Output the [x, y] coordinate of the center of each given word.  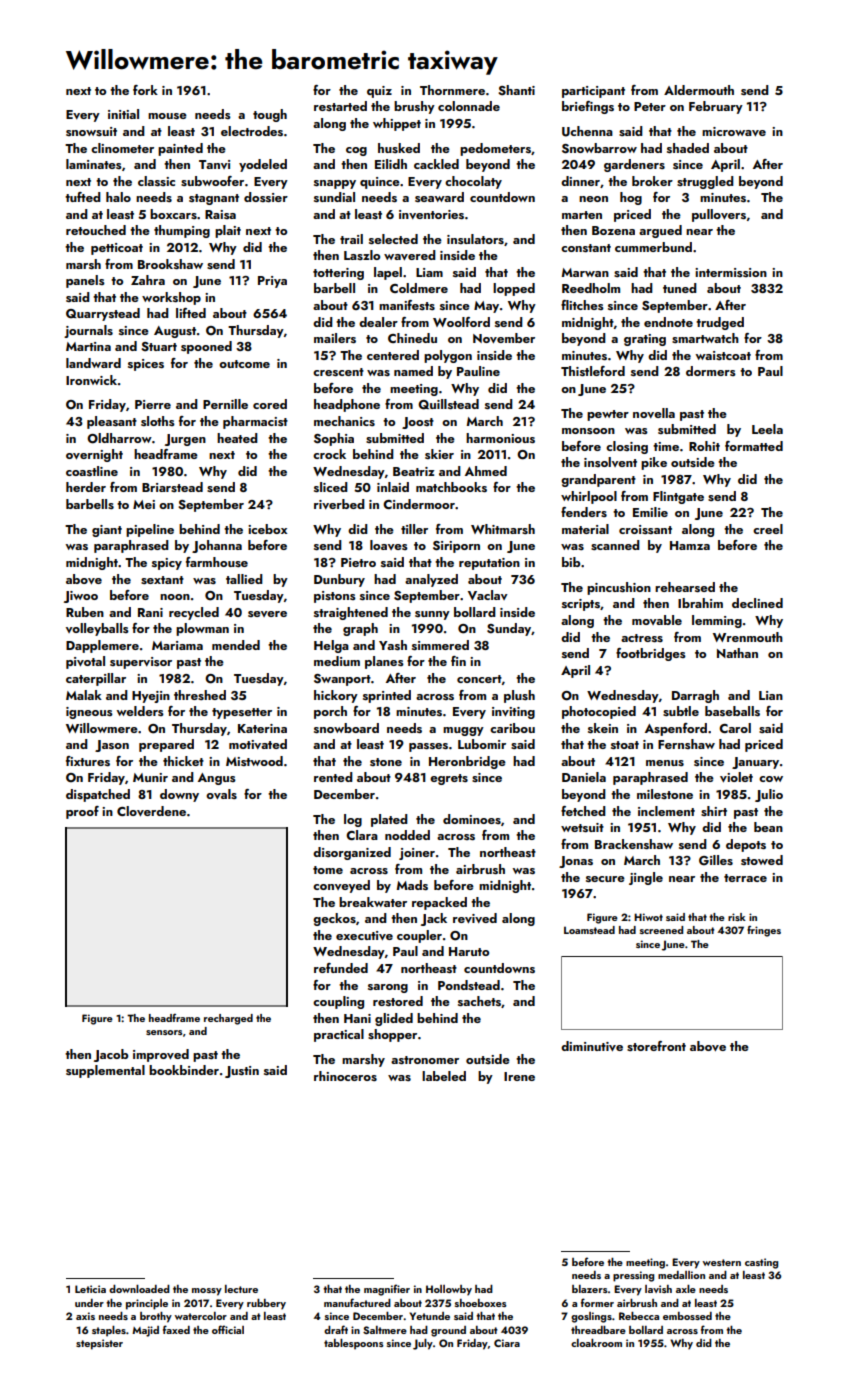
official [228, 1329]
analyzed [431, 580]
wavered [410, 255]
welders [140, 711]
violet [736, 777]
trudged [720, 323]
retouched [96, 230]
